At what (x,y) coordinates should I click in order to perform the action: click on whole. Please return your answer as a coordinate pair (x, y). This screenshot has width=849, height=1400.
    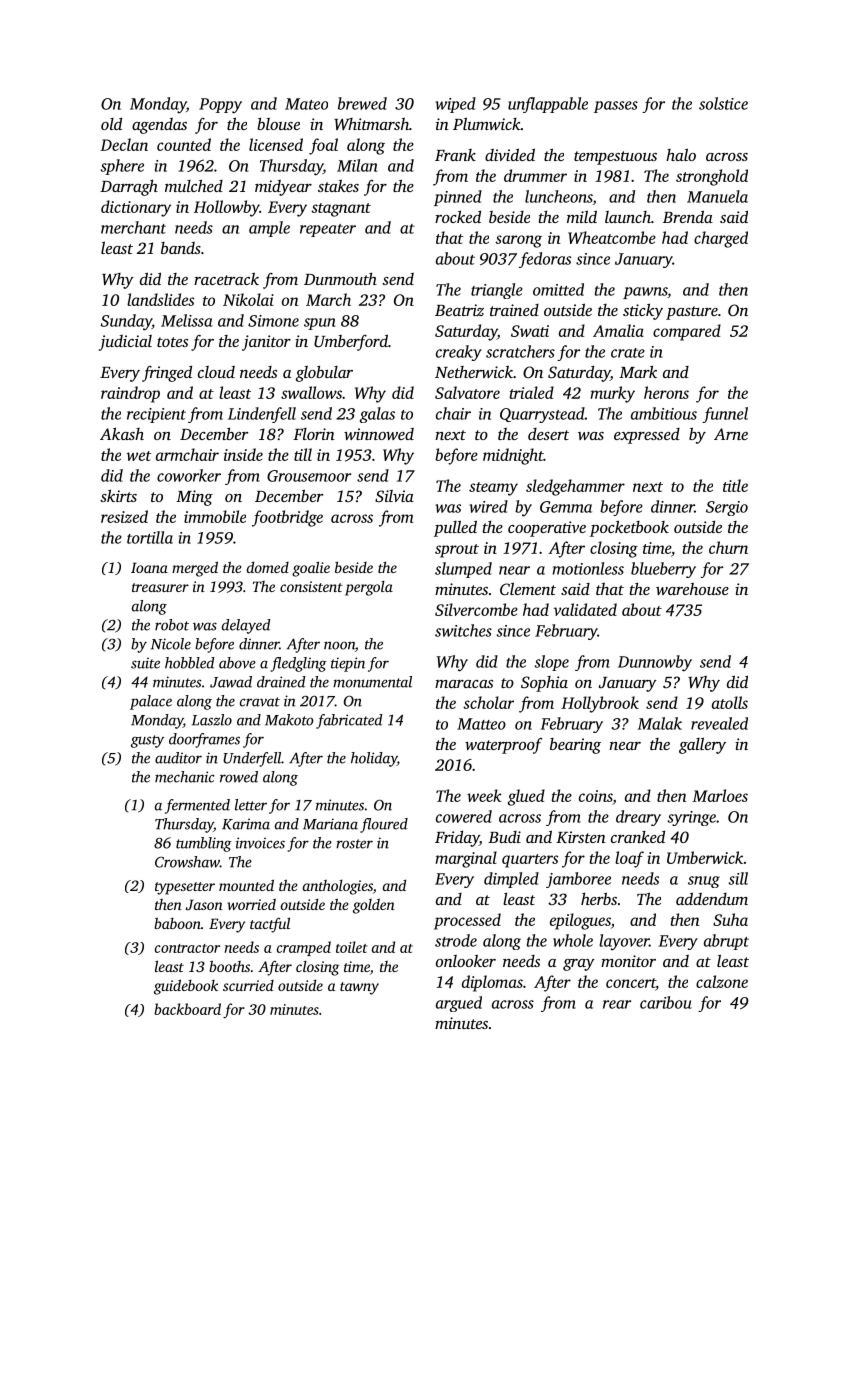
    Looking at the image, I should click on (573, 940).
